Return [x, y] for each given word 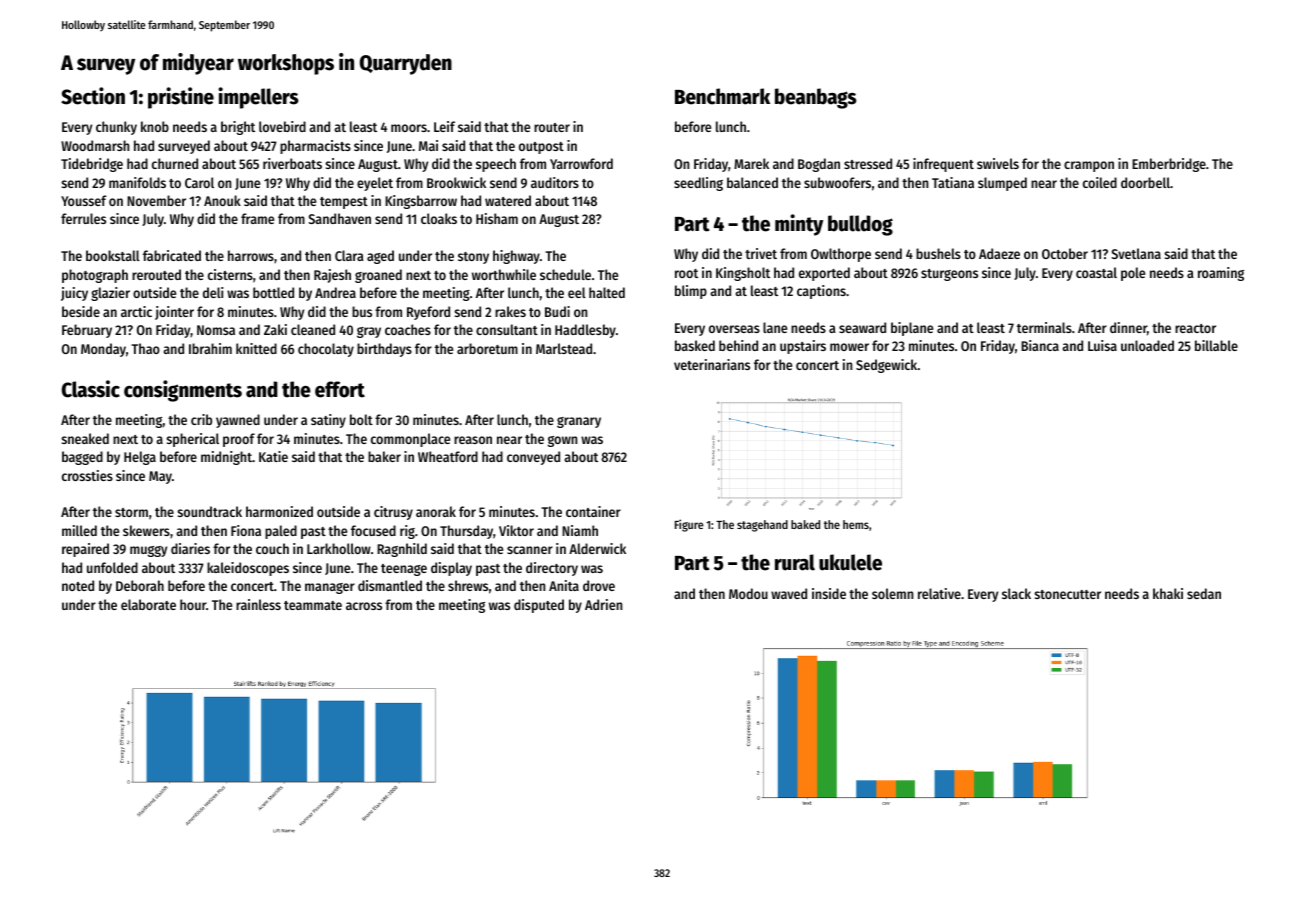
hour [193, 604]
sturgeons [949, 275]
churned [175, 163]
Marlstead [564, 348]
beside [81, 311]
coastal [1096, 272]
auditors [555, 182]
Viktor [516, 530]
